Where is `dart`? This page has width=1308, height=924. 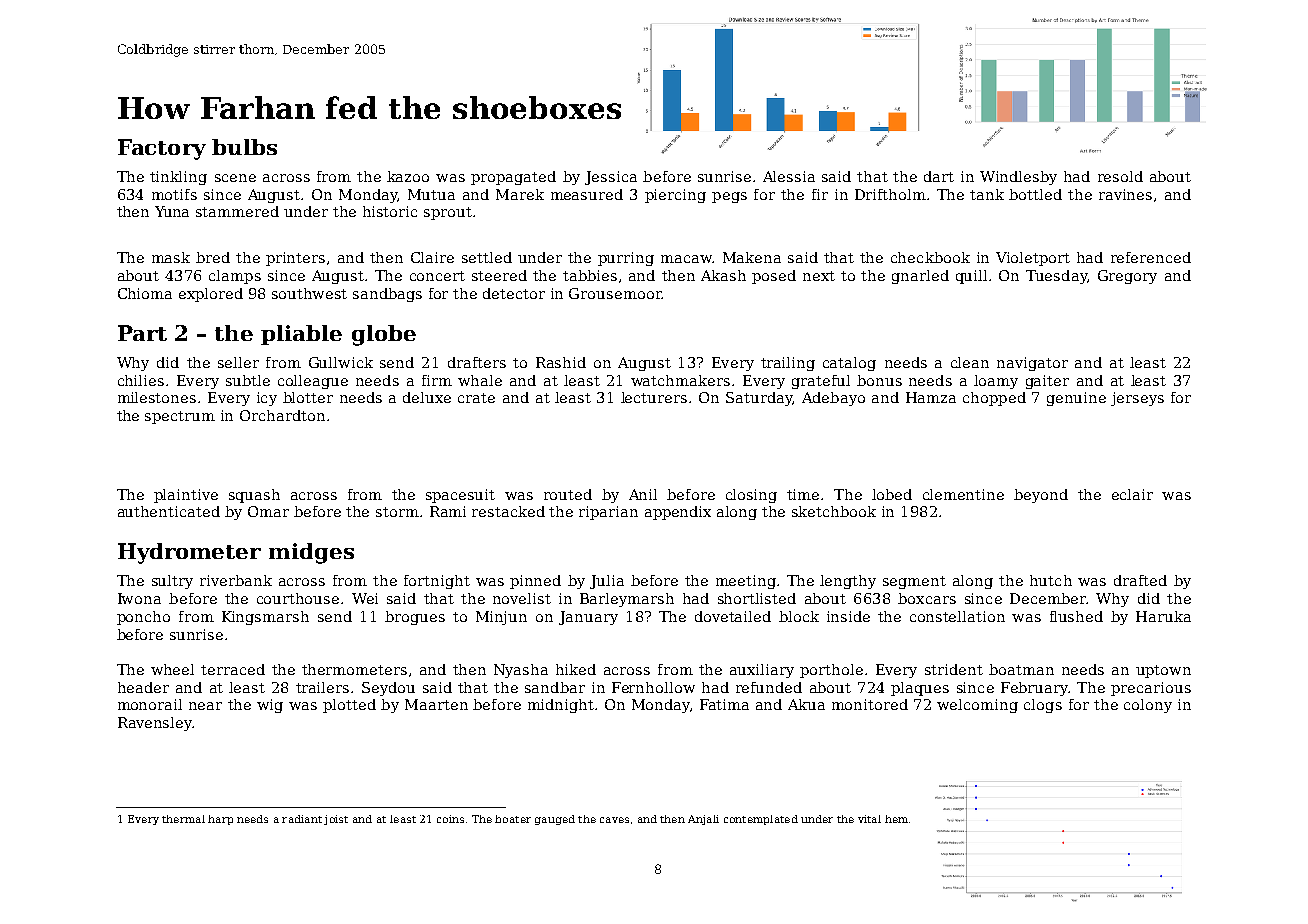 dart is located at coordinates (939, 176).
